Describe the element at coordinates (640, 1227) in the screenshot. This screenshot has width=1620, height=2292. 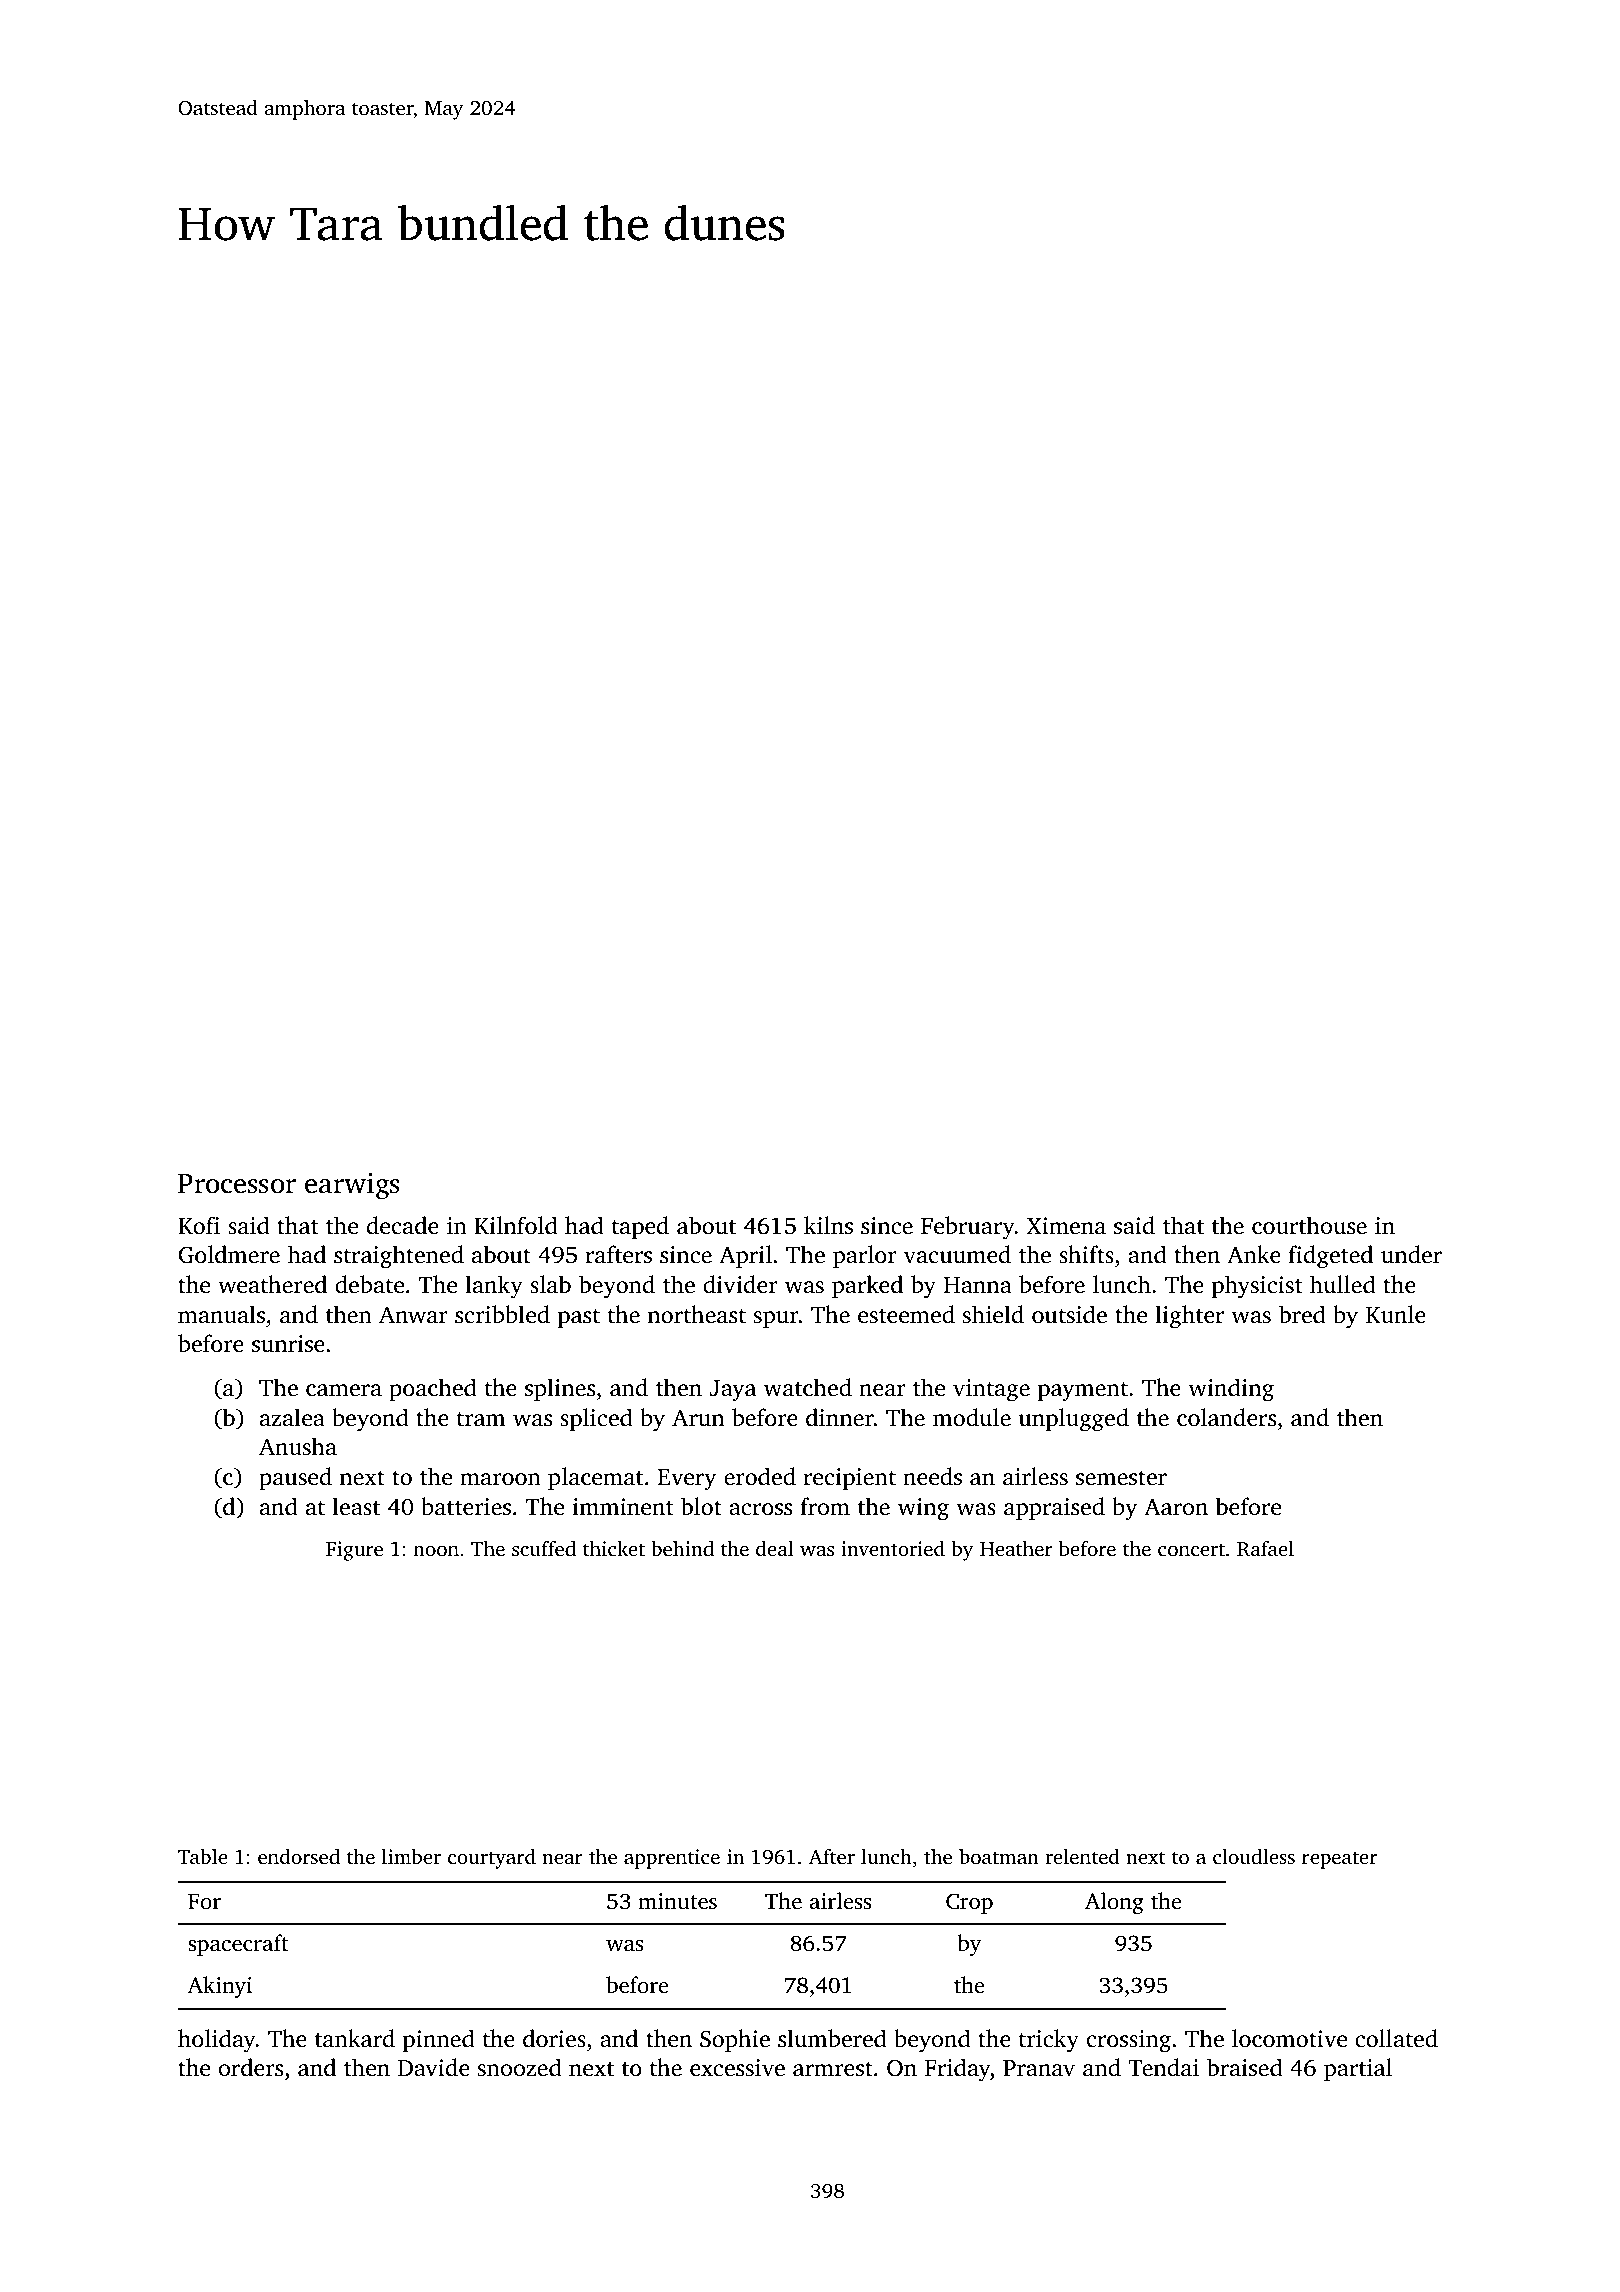
I see `taped` at that location.
